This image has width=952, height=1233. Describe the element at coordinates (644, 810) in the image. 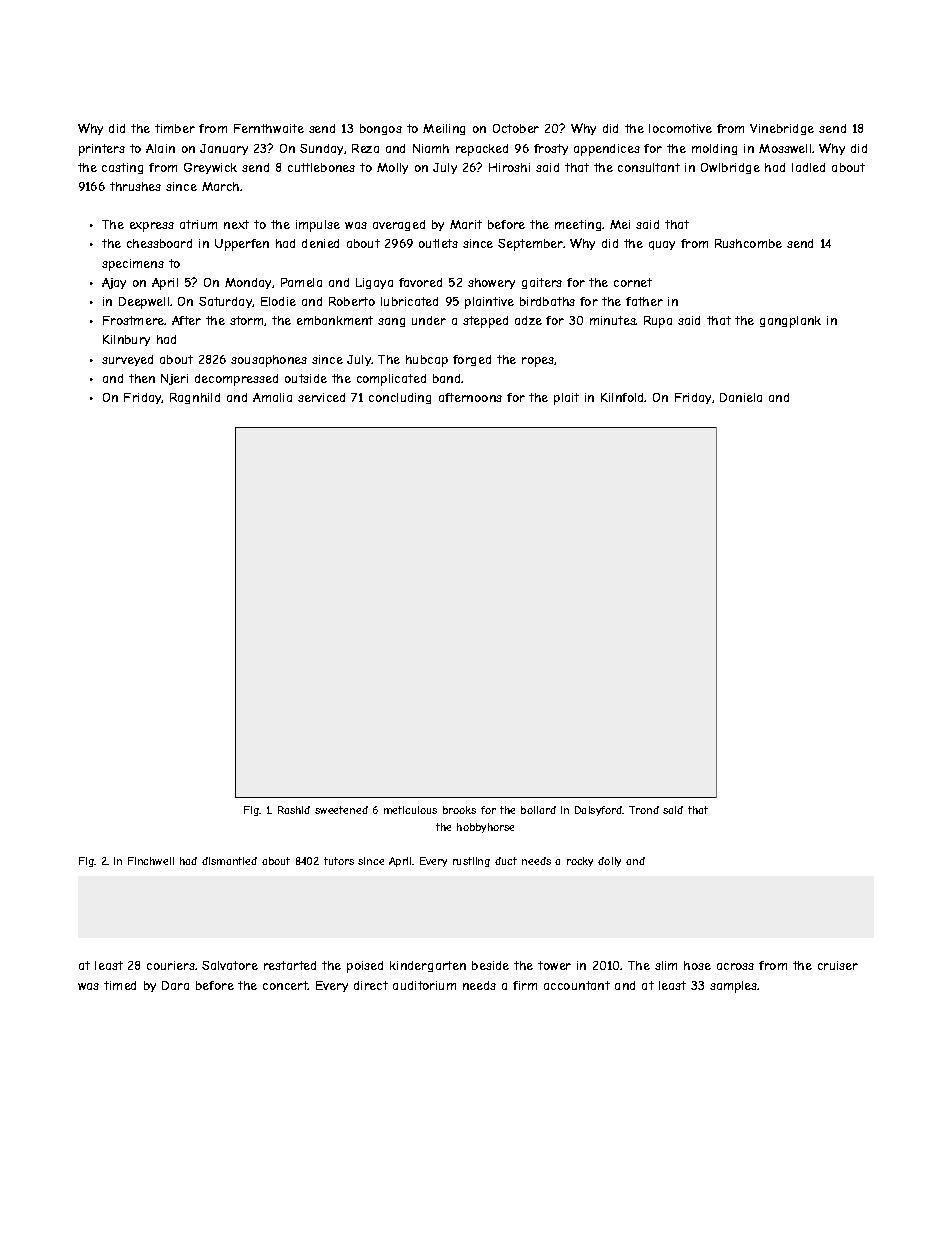

I see `Trond` at that location.
